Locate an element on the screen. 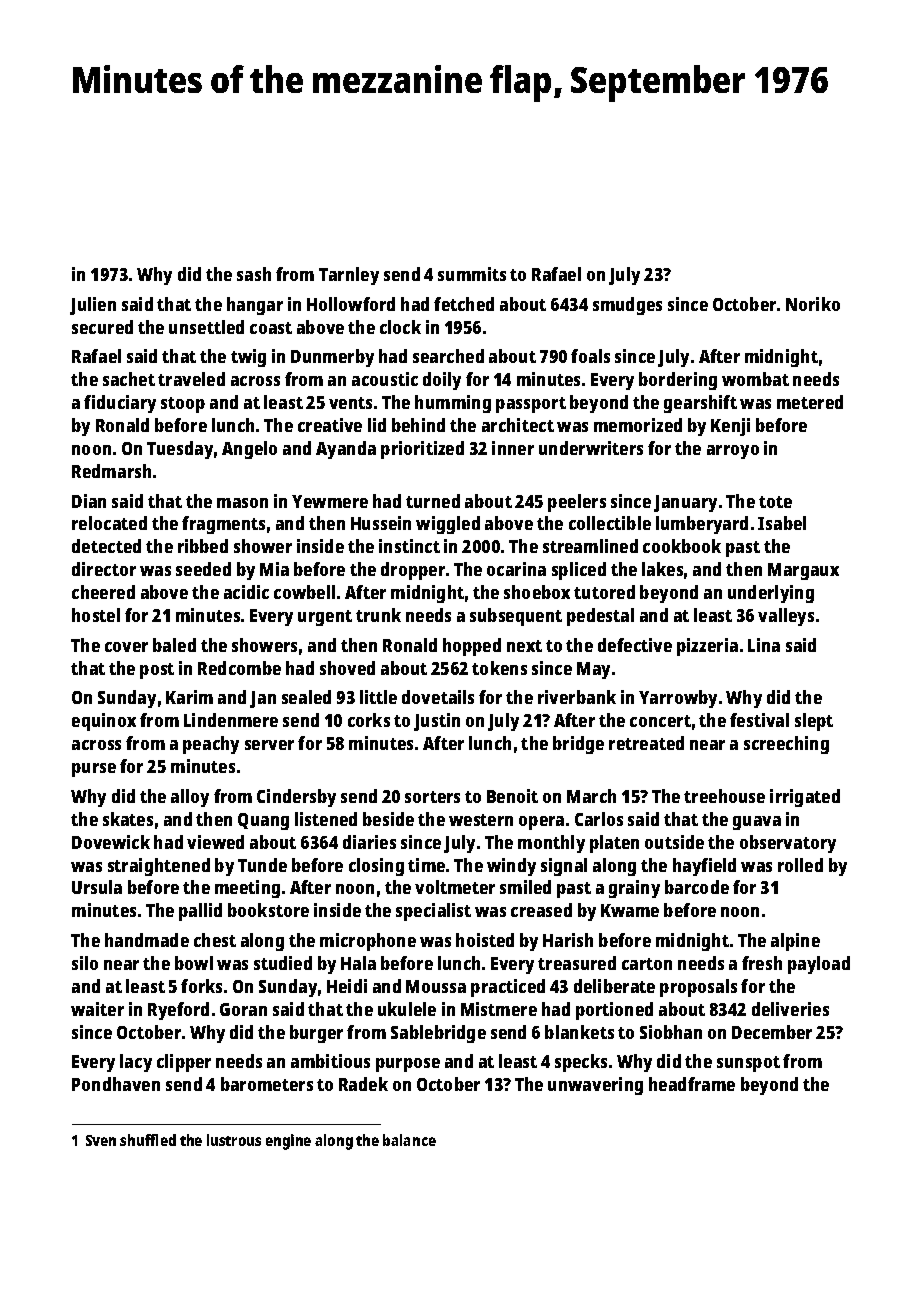 This screenshot has width=924, height=1311. Julien is located at coordinates (93, 306).
